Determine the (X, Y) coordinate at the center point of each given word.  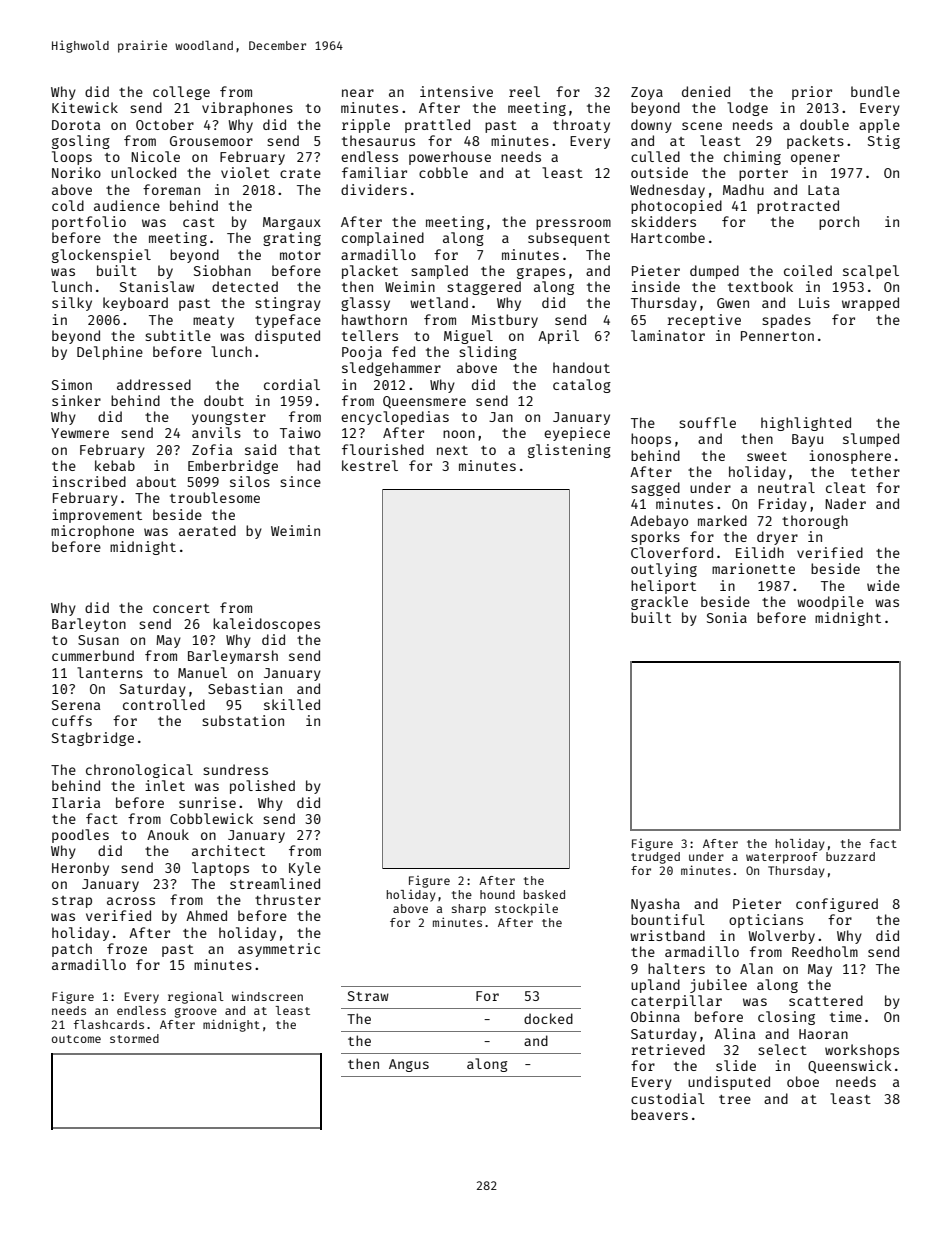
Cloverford (672, 552)
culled (655, 156)
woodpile (830, 603)
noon (459, 434)
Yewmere (80, 433)
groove (196, 1013)
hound (497, 894)
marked (722, 520)
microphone (92, 532)
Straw (368, 996)
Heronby (80, 869)
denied (706, 91)
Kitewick (85, 107)
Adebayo (659, 522)
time (846, 1016)
